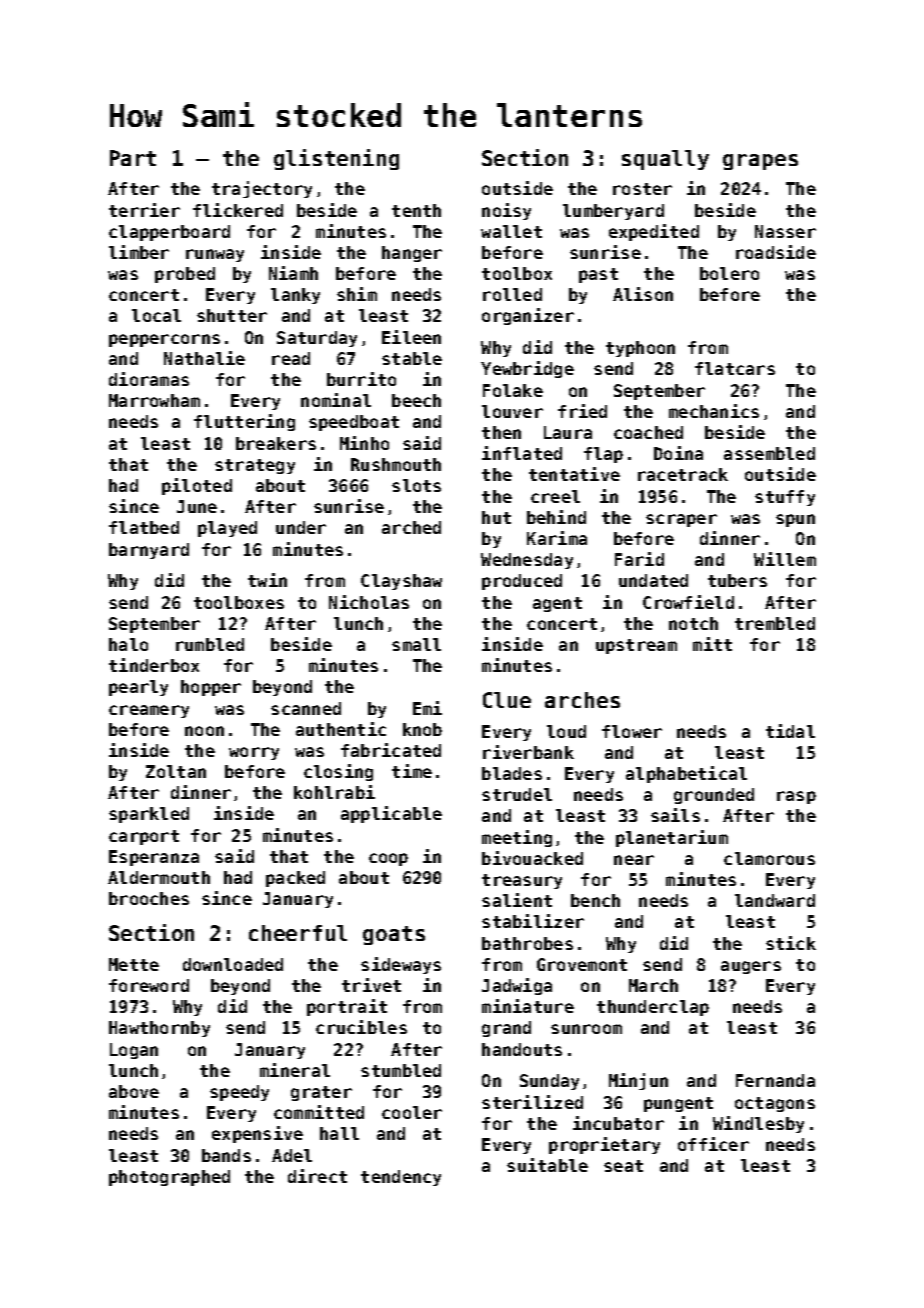 The width and height of the screenshot is (924, 1308). Describe the element at coordinates (159, 877) in the screenshot. I see `Aldermouth` at that location.
